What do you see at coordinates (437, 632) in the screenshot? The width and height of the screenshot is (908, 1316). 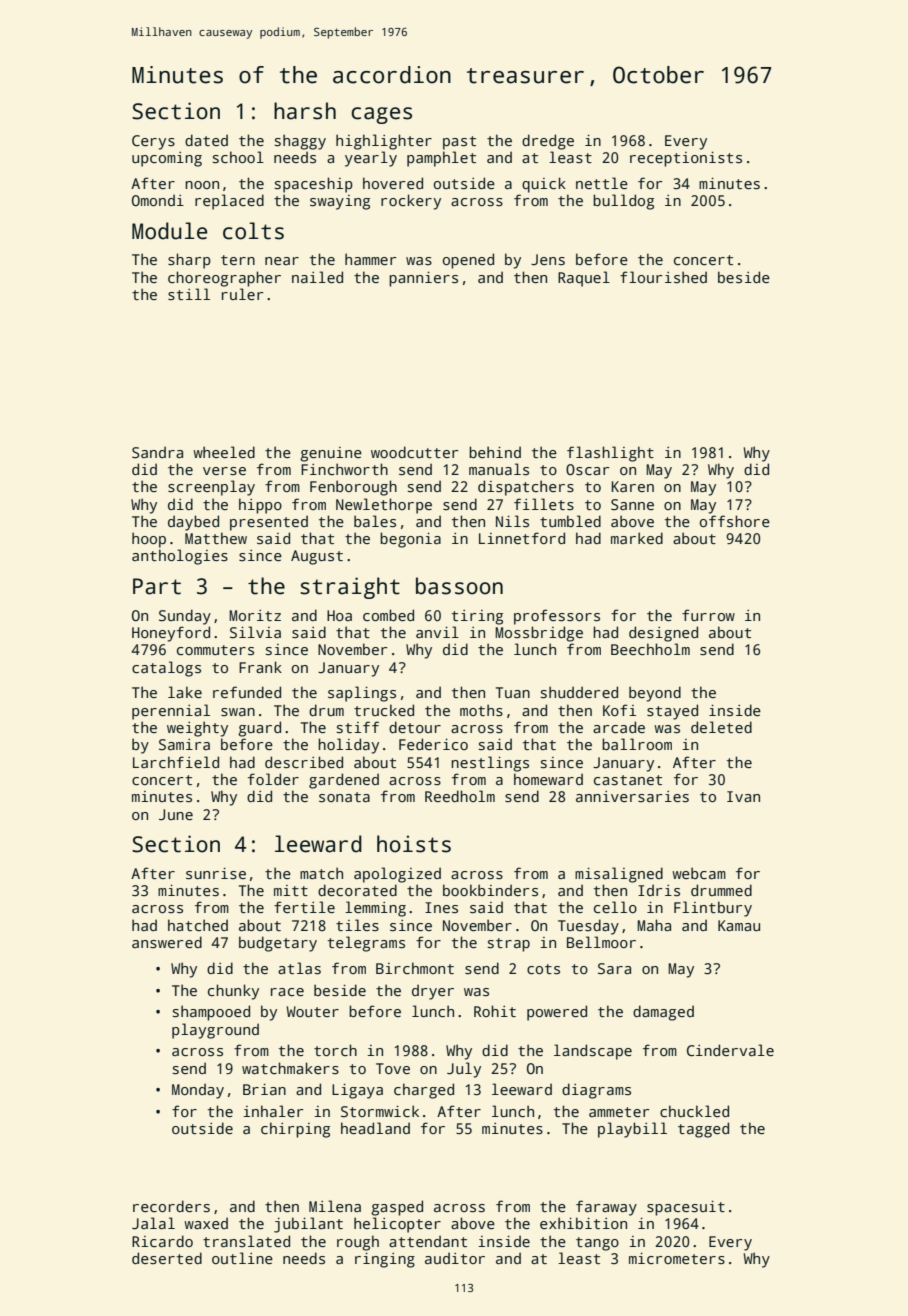 I see `anvil` at bounding box center [437, 632].
